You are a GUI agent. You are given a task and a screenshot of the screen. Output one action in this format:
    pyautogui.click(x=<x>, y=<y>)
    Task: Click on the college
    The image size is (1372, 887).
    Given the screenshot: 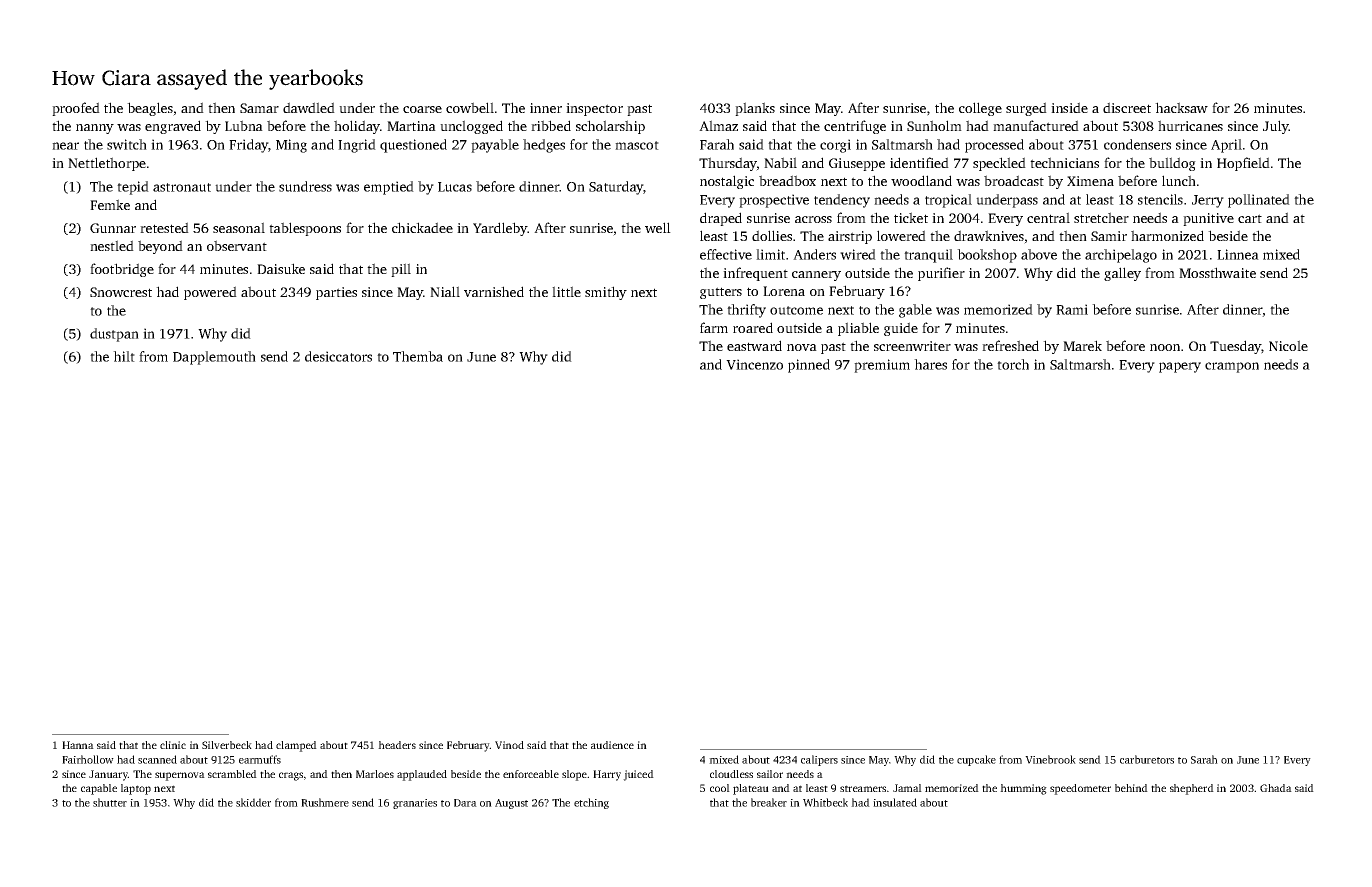 What is the action you would take?
    pyautogui.click(x=980, y=109)
